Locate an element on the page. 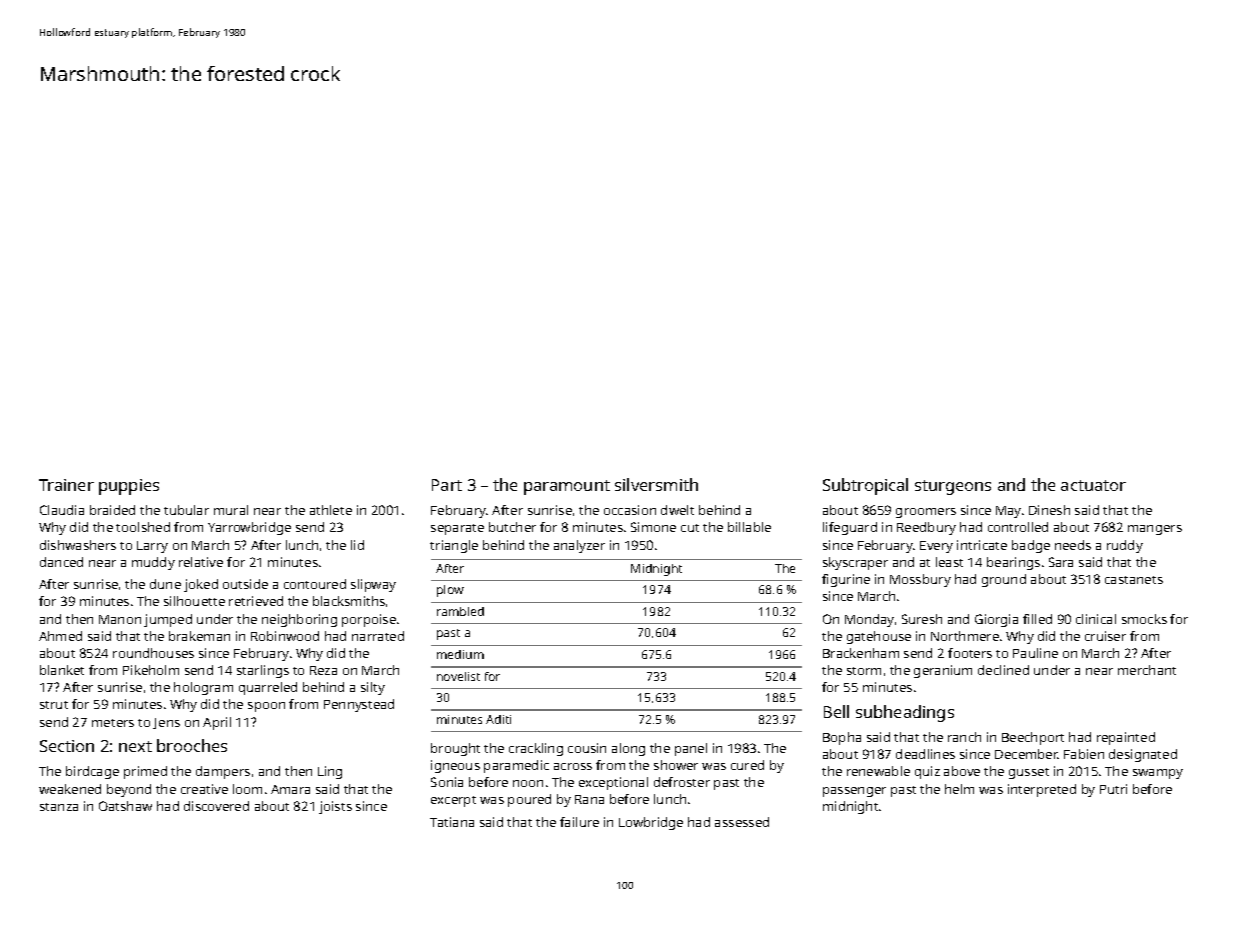 The width and height of the document is (1233, 952). brooches is located at coordinates (192, 745).
